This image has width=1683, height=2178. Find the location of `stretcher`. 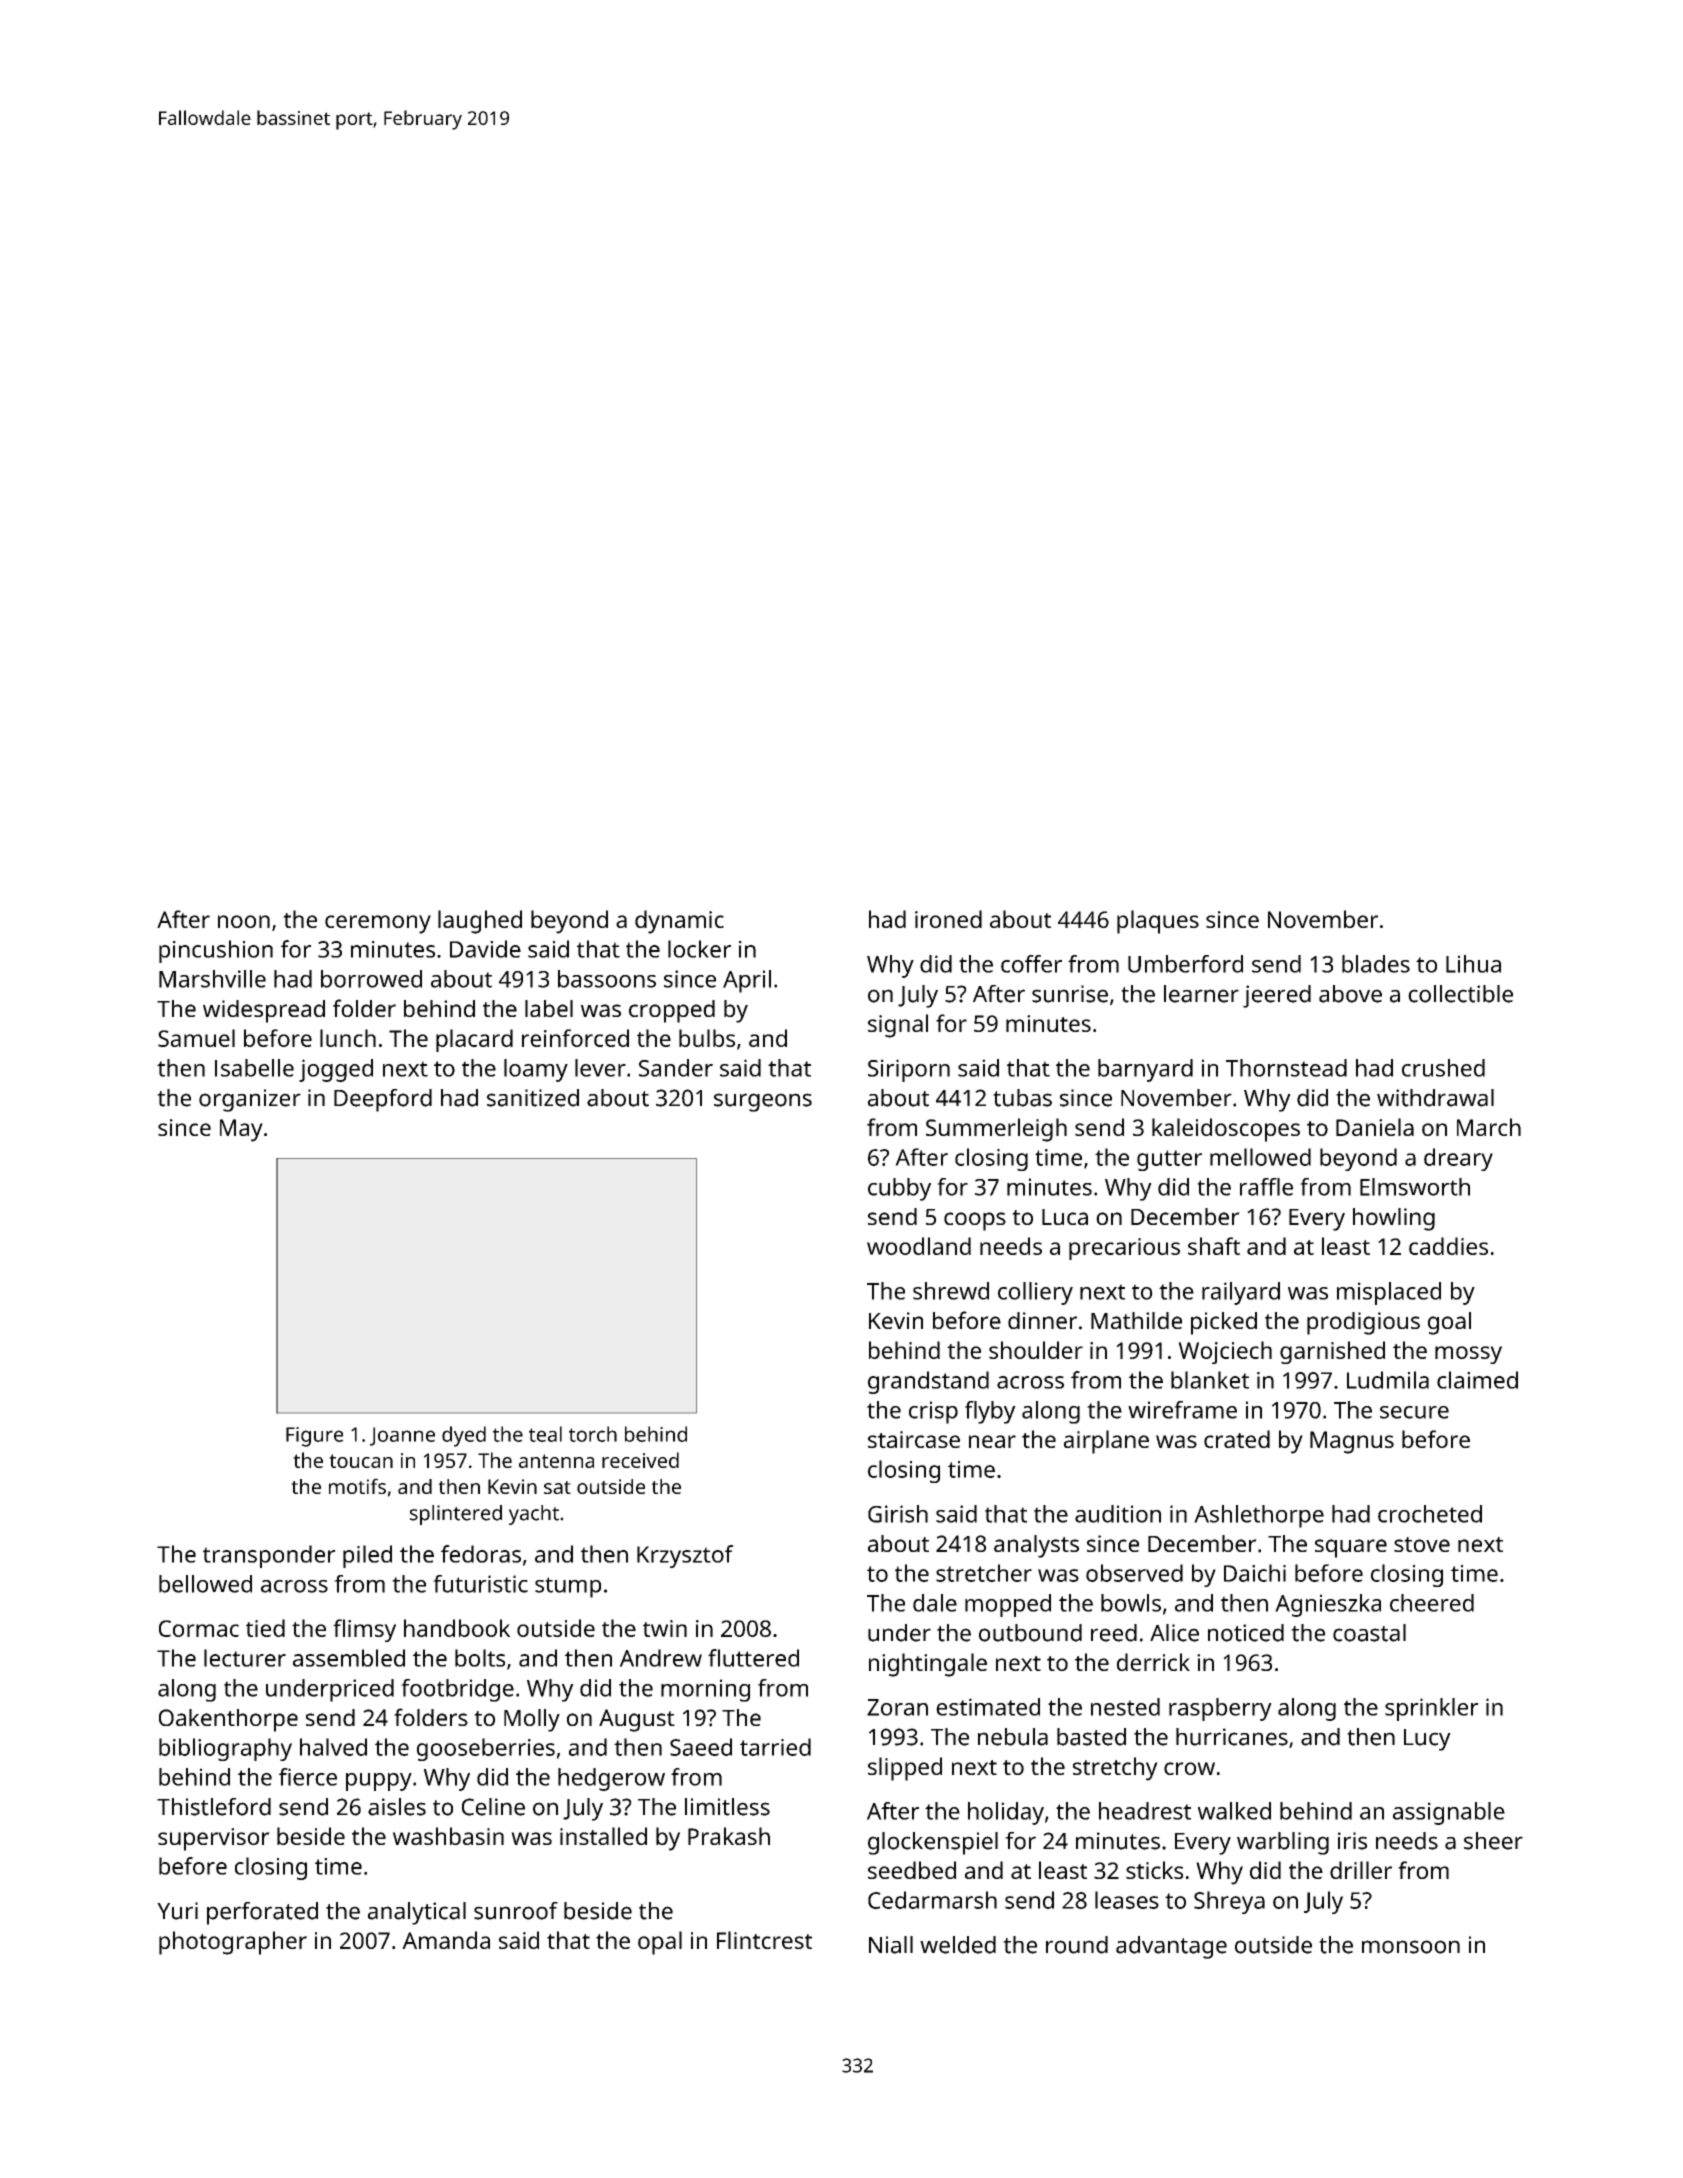

stretcher is located at coordinates (984, 1573).
